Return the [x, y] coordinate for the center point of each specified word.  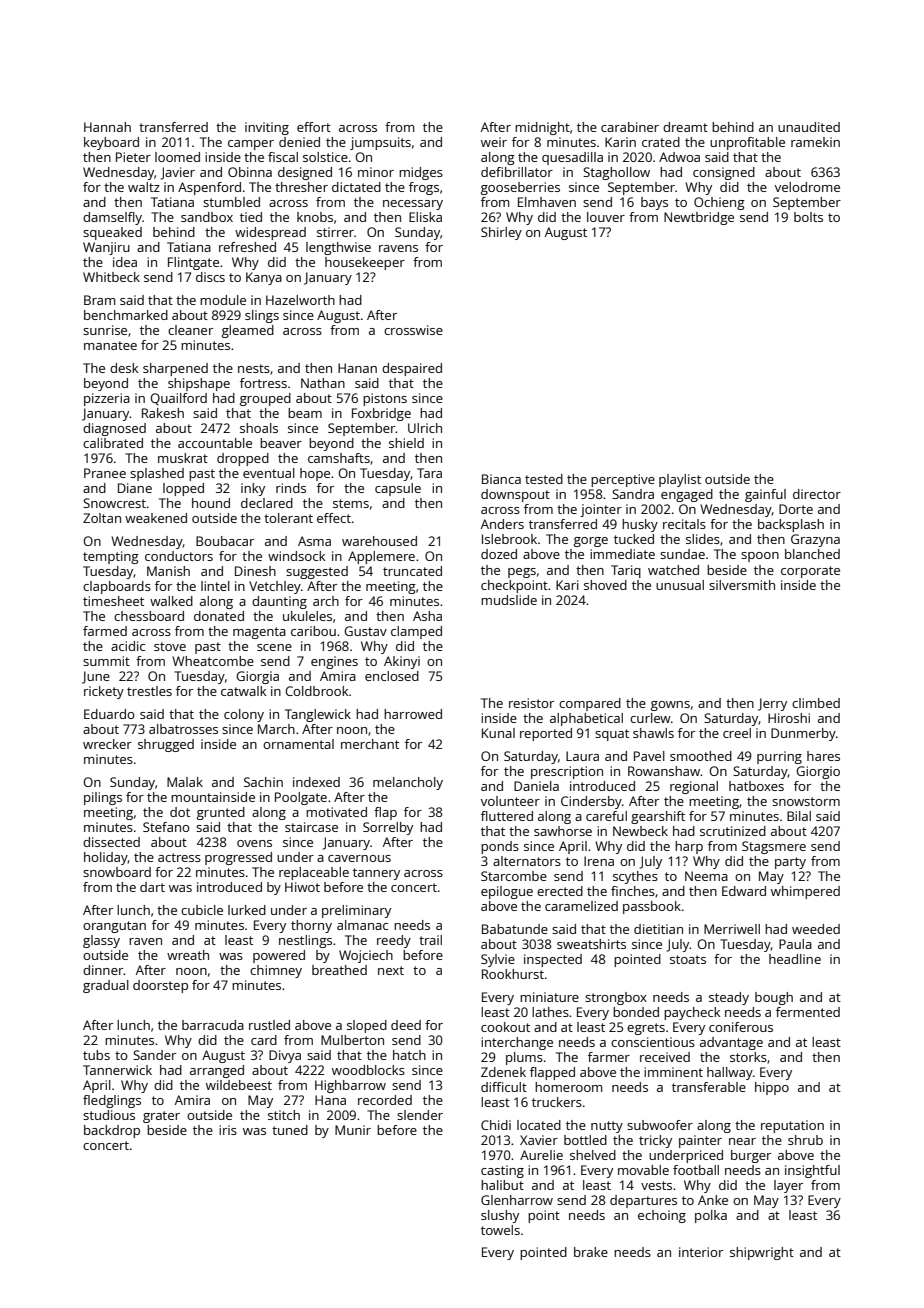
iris [228, 1130]
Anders [502, 524]
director [817, 494]
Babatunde [515, 929]
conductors [179, 556]
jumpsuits [380, 143]
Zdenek [503, 1072]
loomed [177, 157]
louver [606, 217]
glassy [101, 941]
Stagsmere [774, 847]
